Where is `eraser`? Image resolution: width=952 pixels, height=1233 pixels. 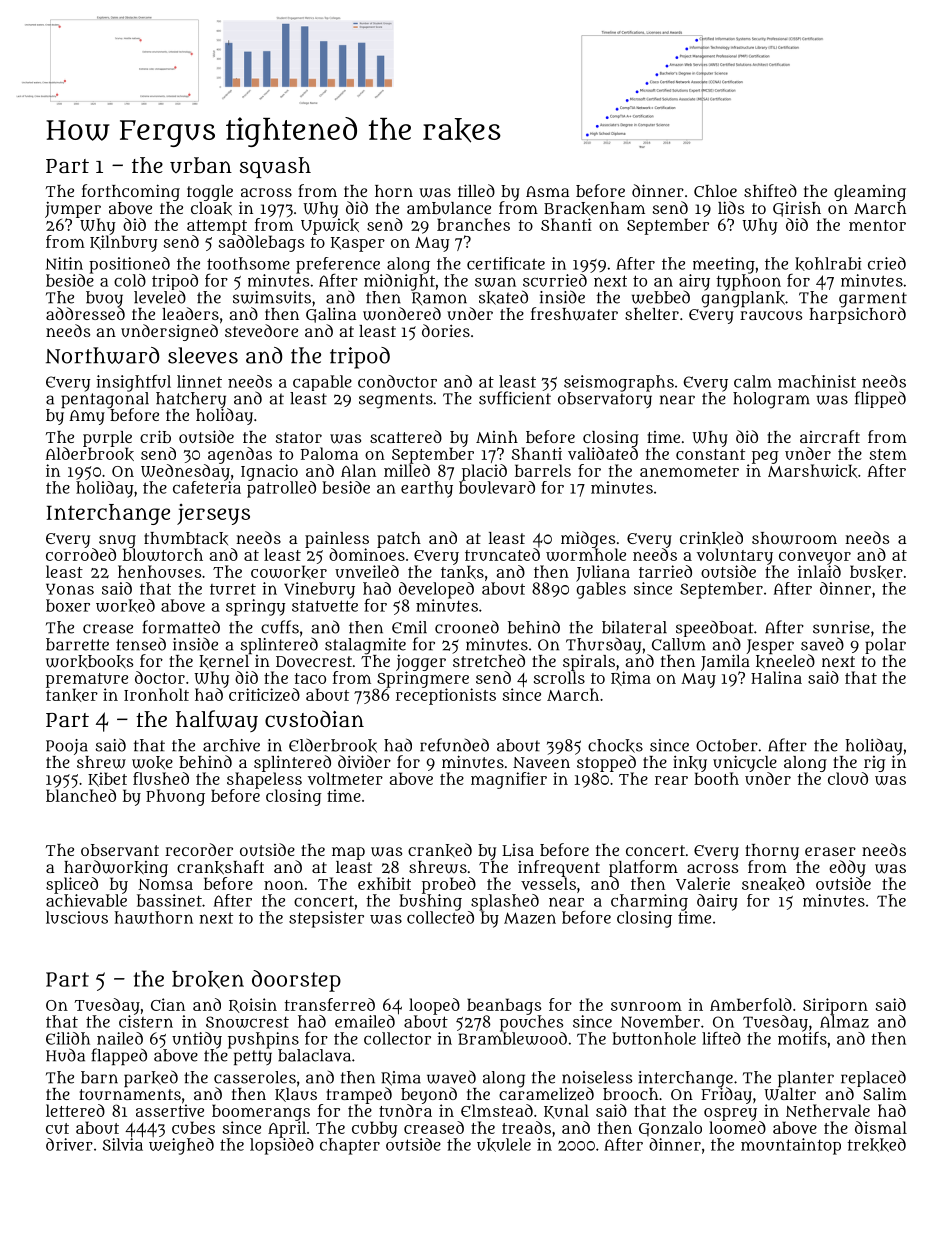
eraser is located at coordinates (830, 851).
